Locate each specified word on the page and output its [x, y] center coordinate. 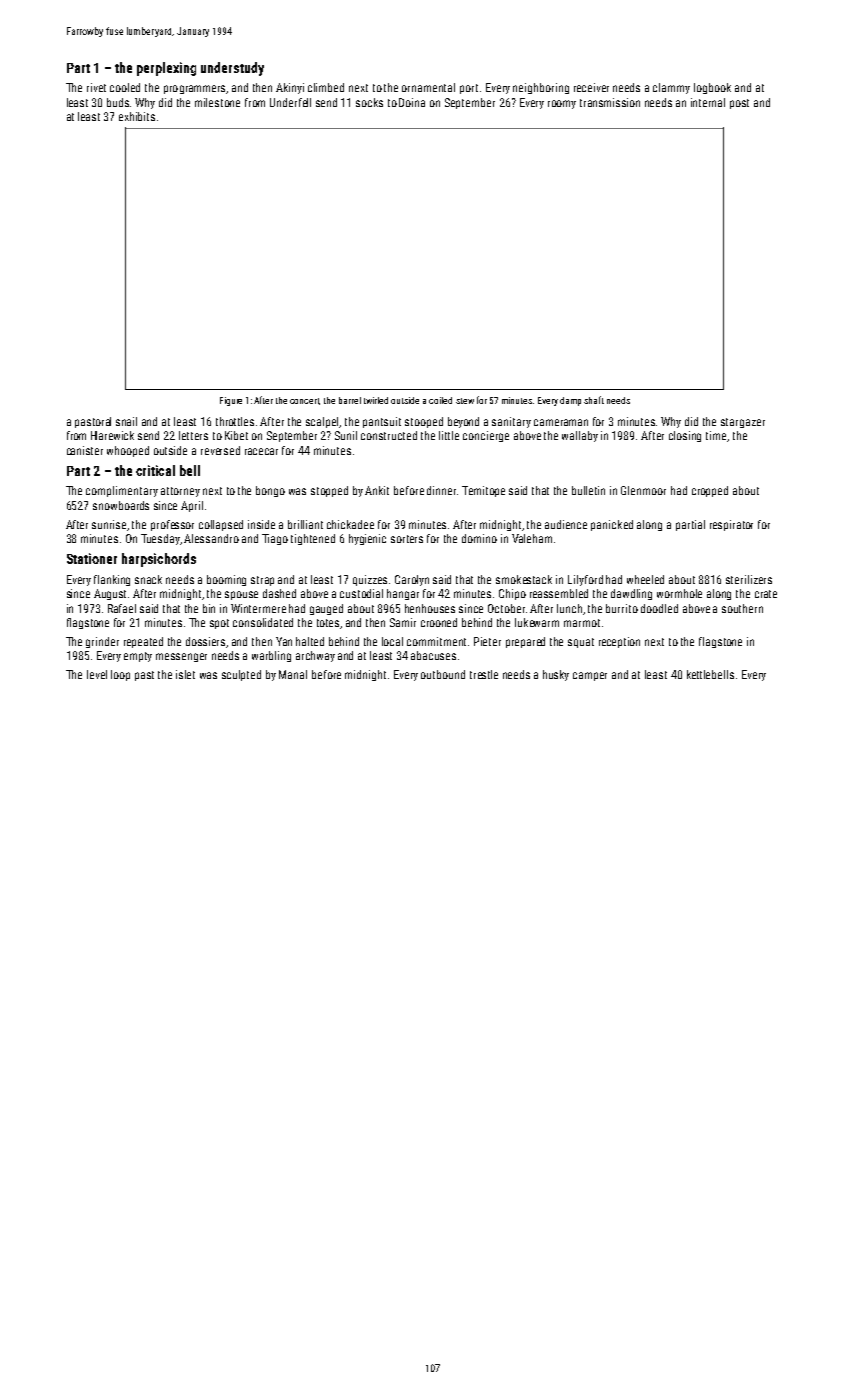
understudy [232, 69]
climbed [326, 87]
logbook [712, 88]
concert [305, 401]
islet [185, 674]
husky [556, 675]
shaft [594, 400]
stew [465, 401]
